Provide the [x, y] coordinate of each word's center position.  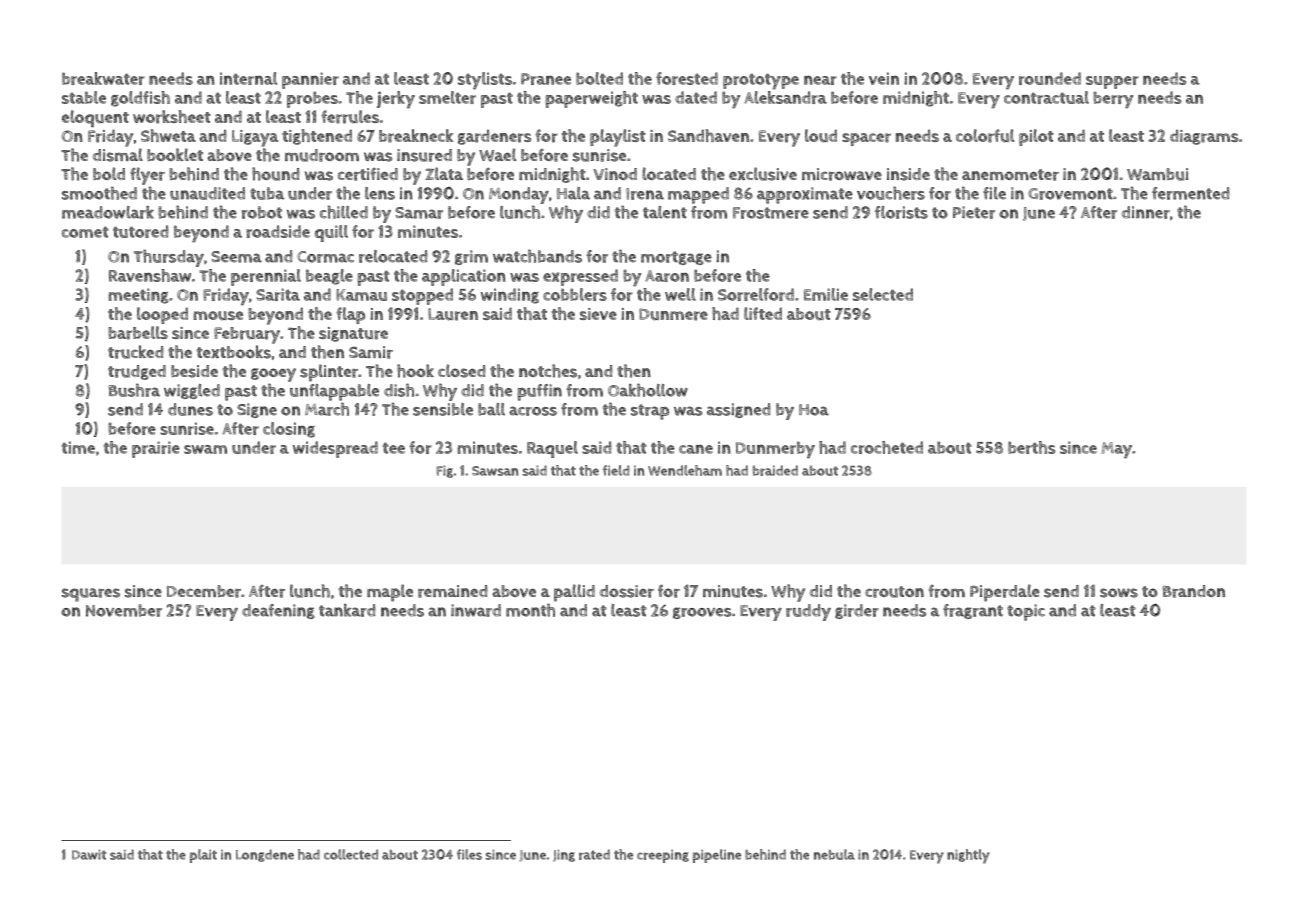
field [616, 470]
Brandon [1194, 591]
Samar [419, 213]
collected [351, 854]
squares [91, 595]
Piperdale [1005, 593]
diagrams [1204, 137]
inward [476, 610]
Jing [564, 855]
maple [390, 593]
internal [248, 78]
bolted [599, 78]
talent [665, 212]
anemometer [1010, 175]
